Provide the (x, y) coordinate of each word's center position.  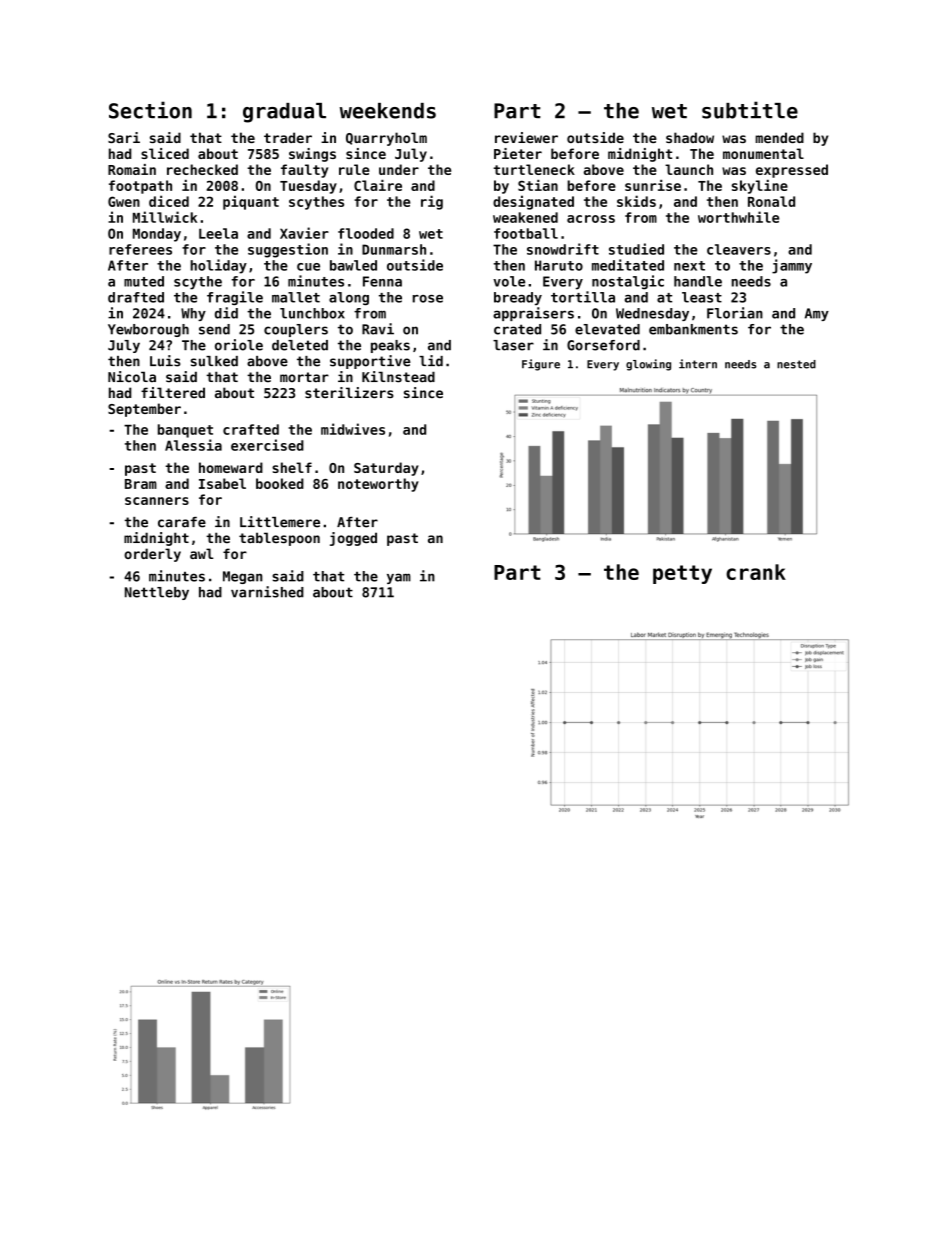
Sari (124, 137)
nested (796, 364)
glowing (648, 365)
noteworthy (378, 485)
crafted (251, 429)
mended (779, 137)
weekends (388, 111)
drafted (136, 297)
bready (518, 298)
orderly (152, 555)
